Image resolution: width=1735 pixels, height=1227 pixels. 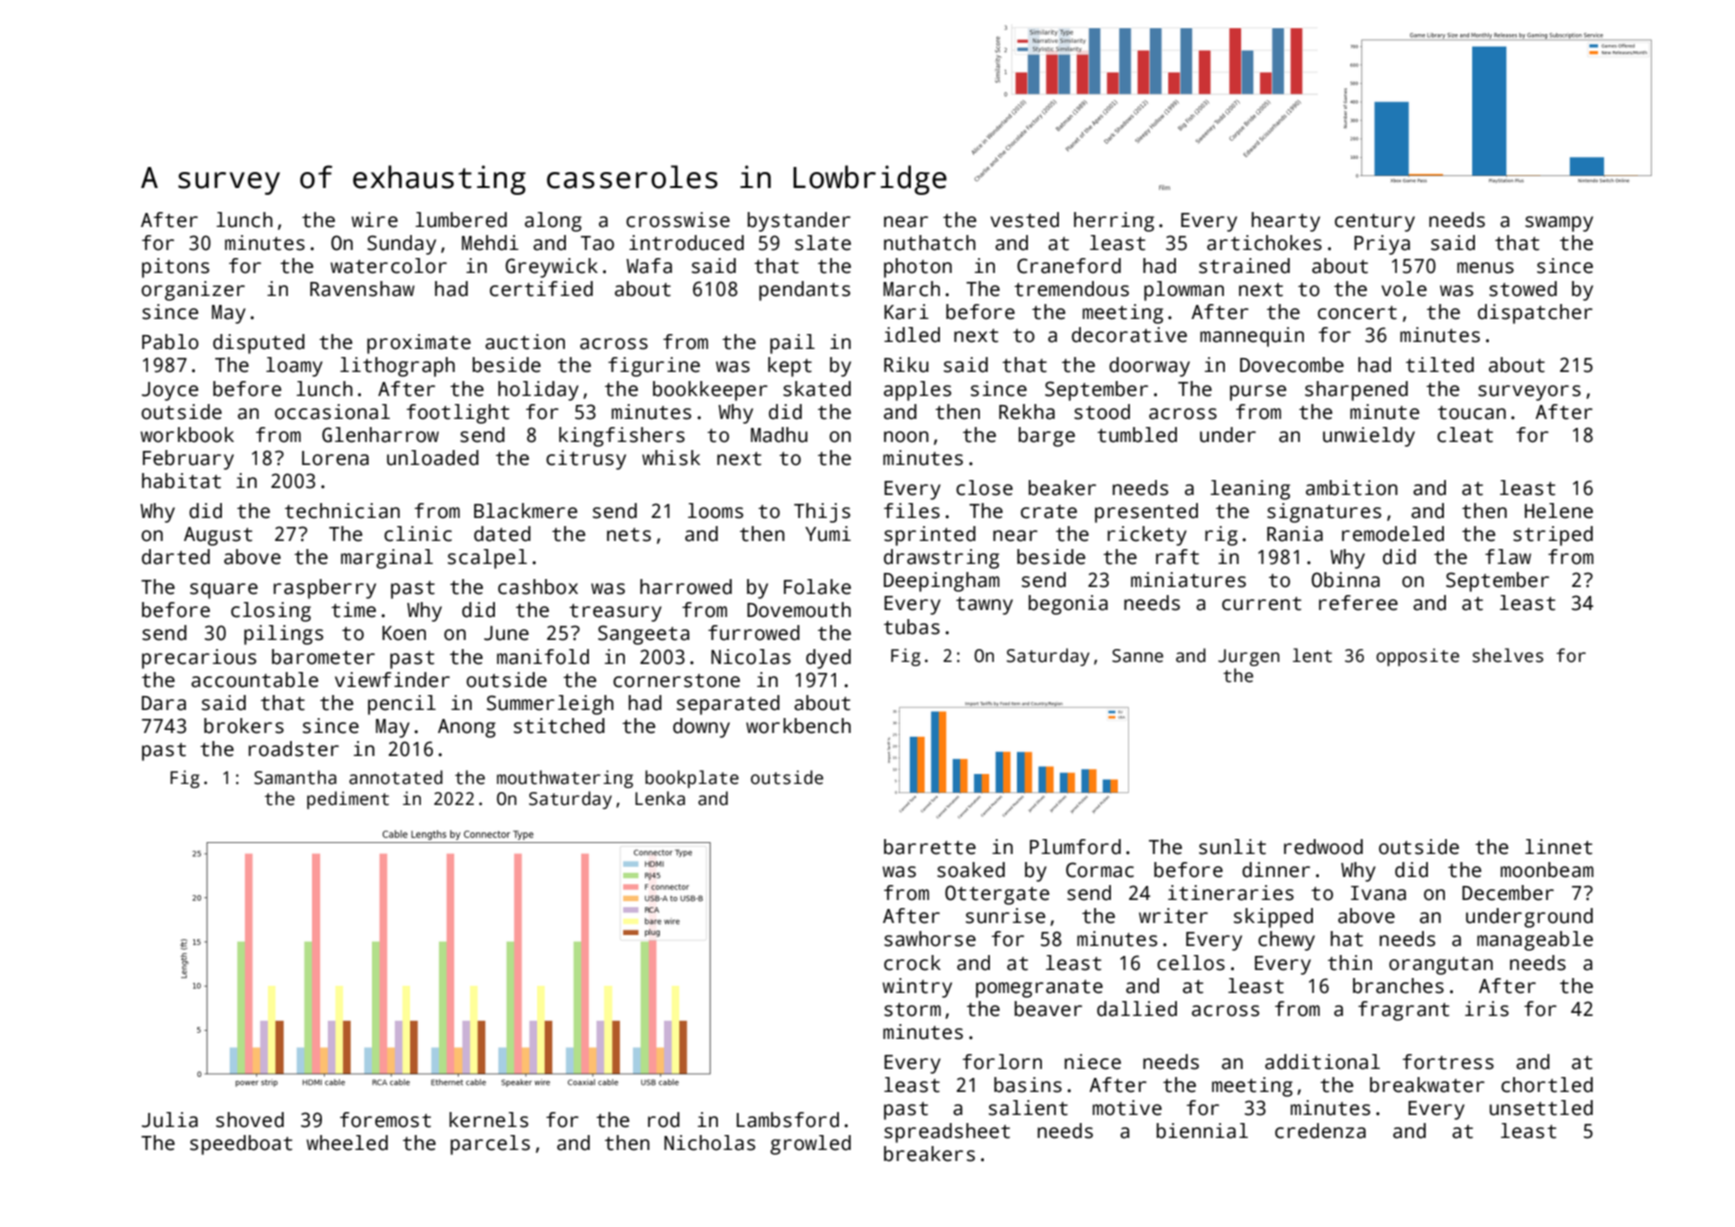 I want to click on hearty, so click(x=1286, y=222).
